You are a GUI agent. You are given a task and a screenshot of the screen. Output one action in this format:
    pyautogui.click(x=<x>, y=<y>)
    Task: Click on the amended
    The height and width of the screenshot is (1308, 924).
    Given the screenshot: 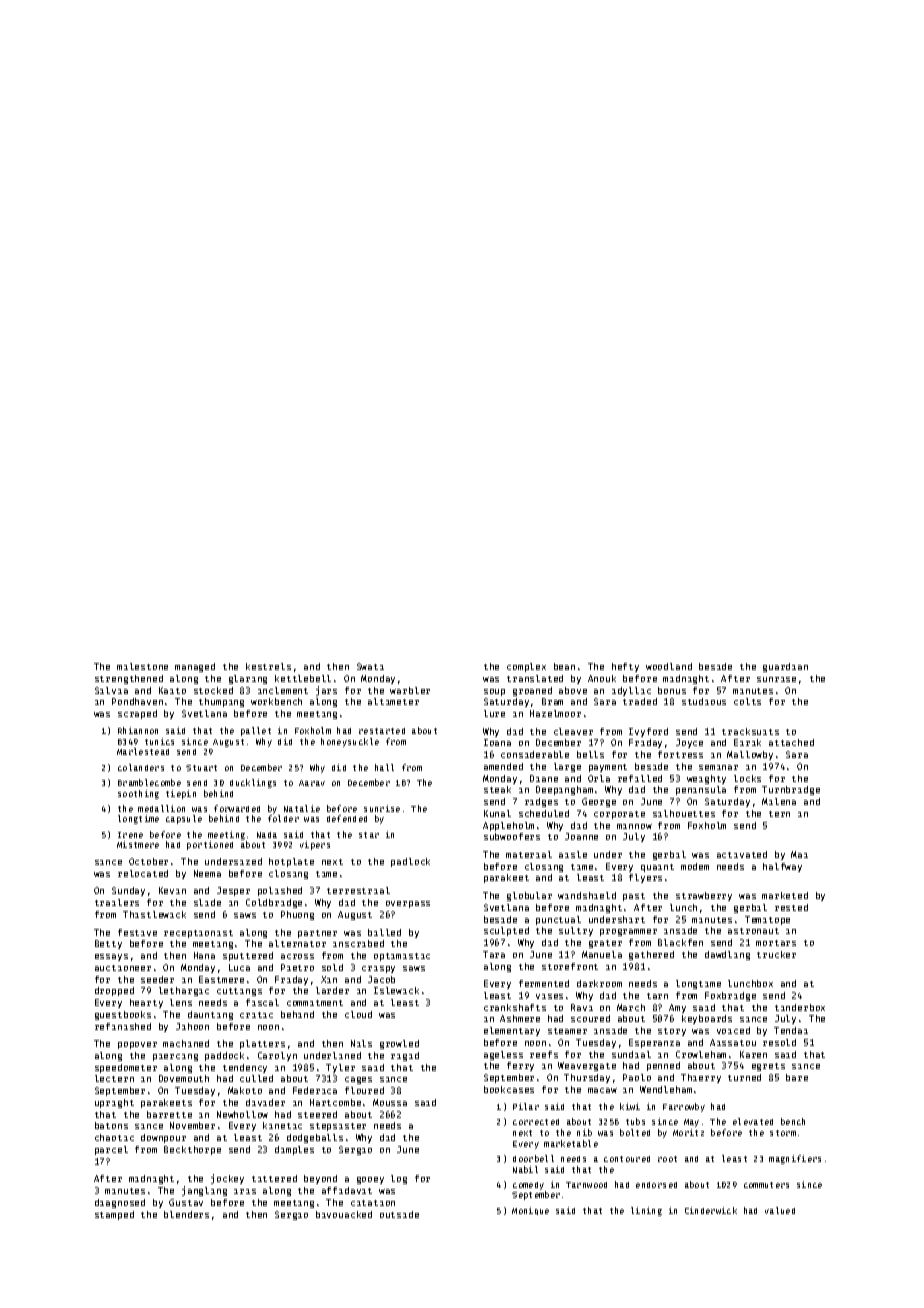 What is the action you would take?
    pyautogui.click(x=503, y=766)
